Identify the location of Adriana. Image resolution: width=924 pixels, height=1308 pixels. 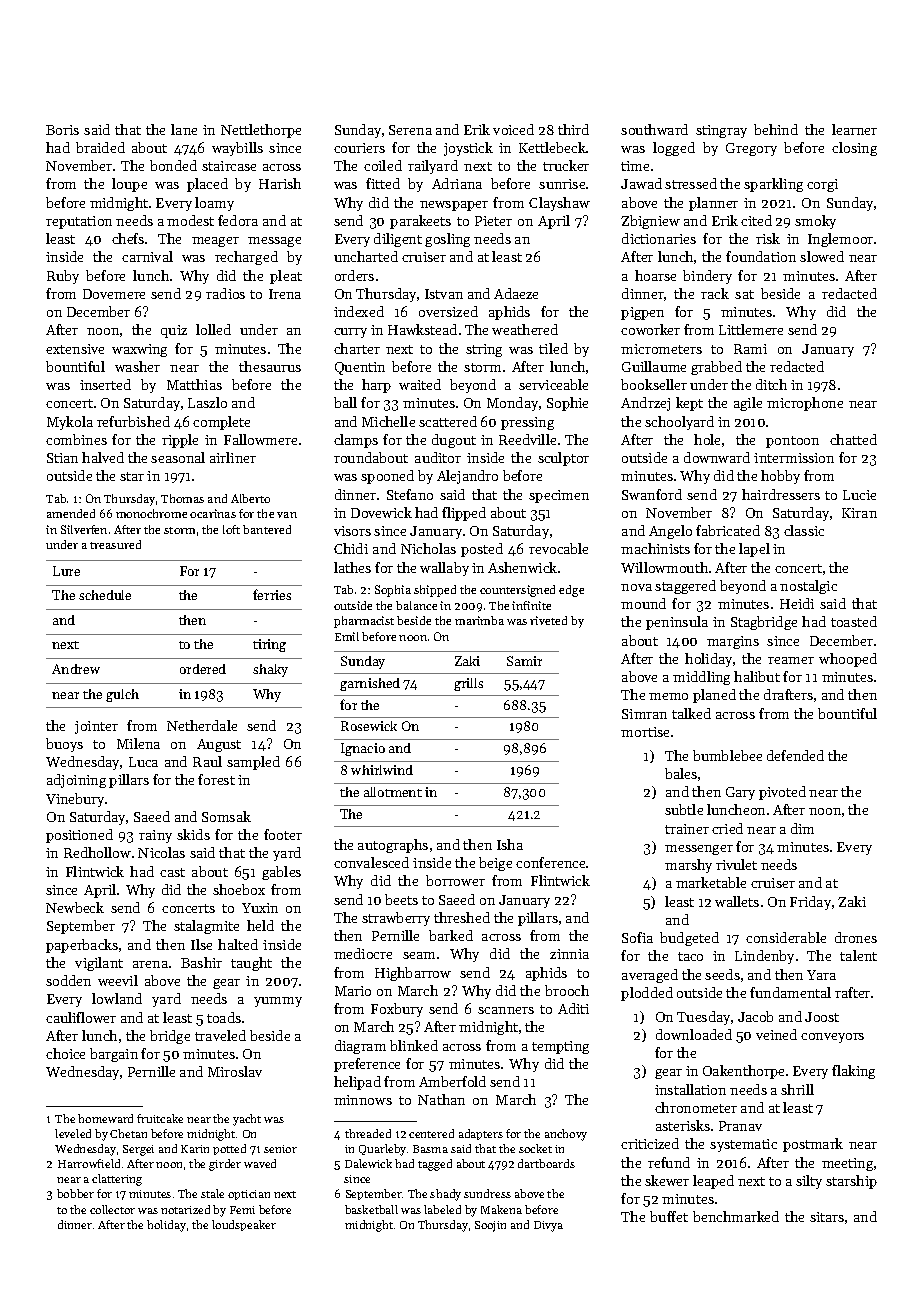
(457, 183).
